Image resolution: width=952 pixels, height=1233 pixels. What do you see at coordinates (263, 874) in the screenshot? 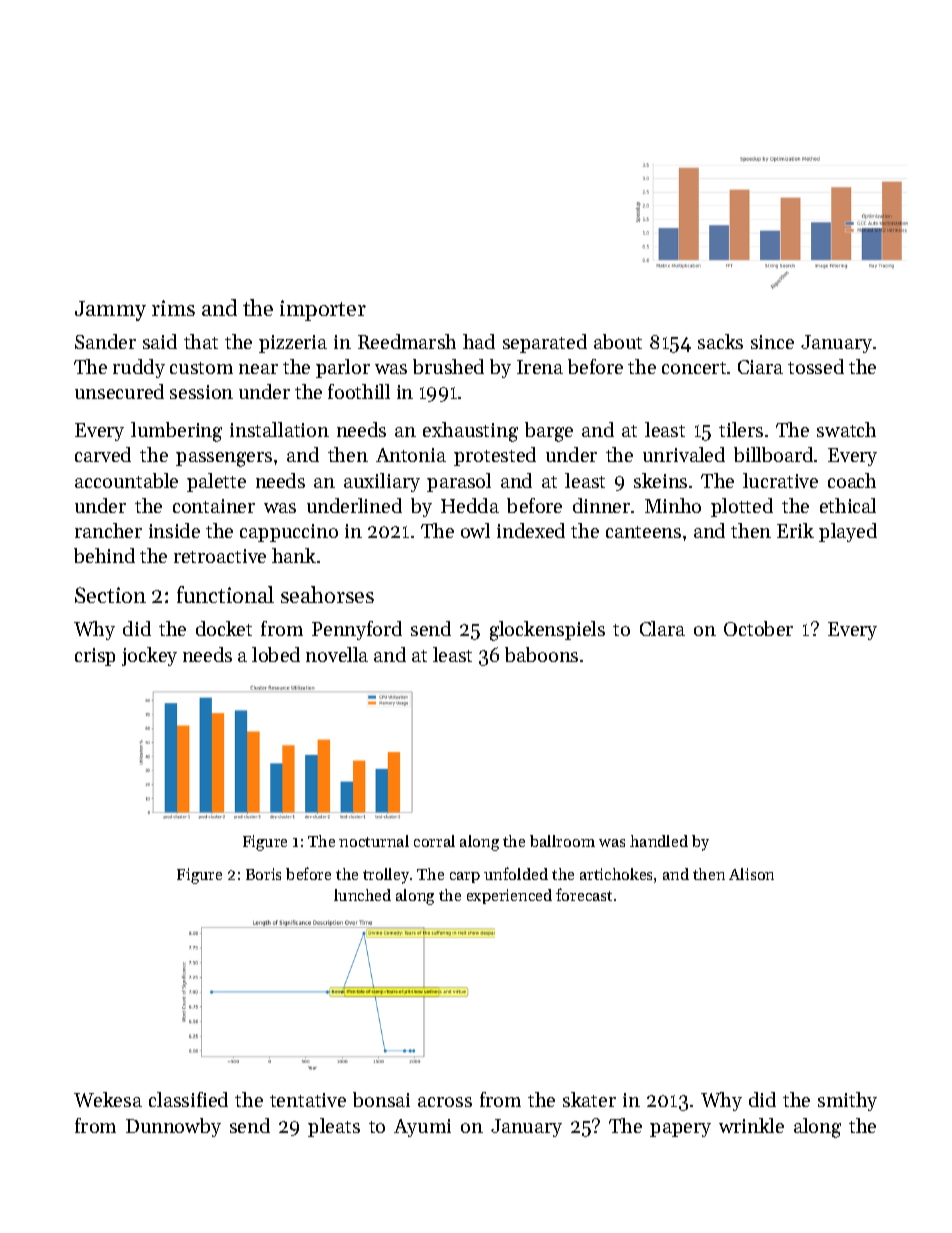
I see `Boris` at bounding box center [263, 874].
